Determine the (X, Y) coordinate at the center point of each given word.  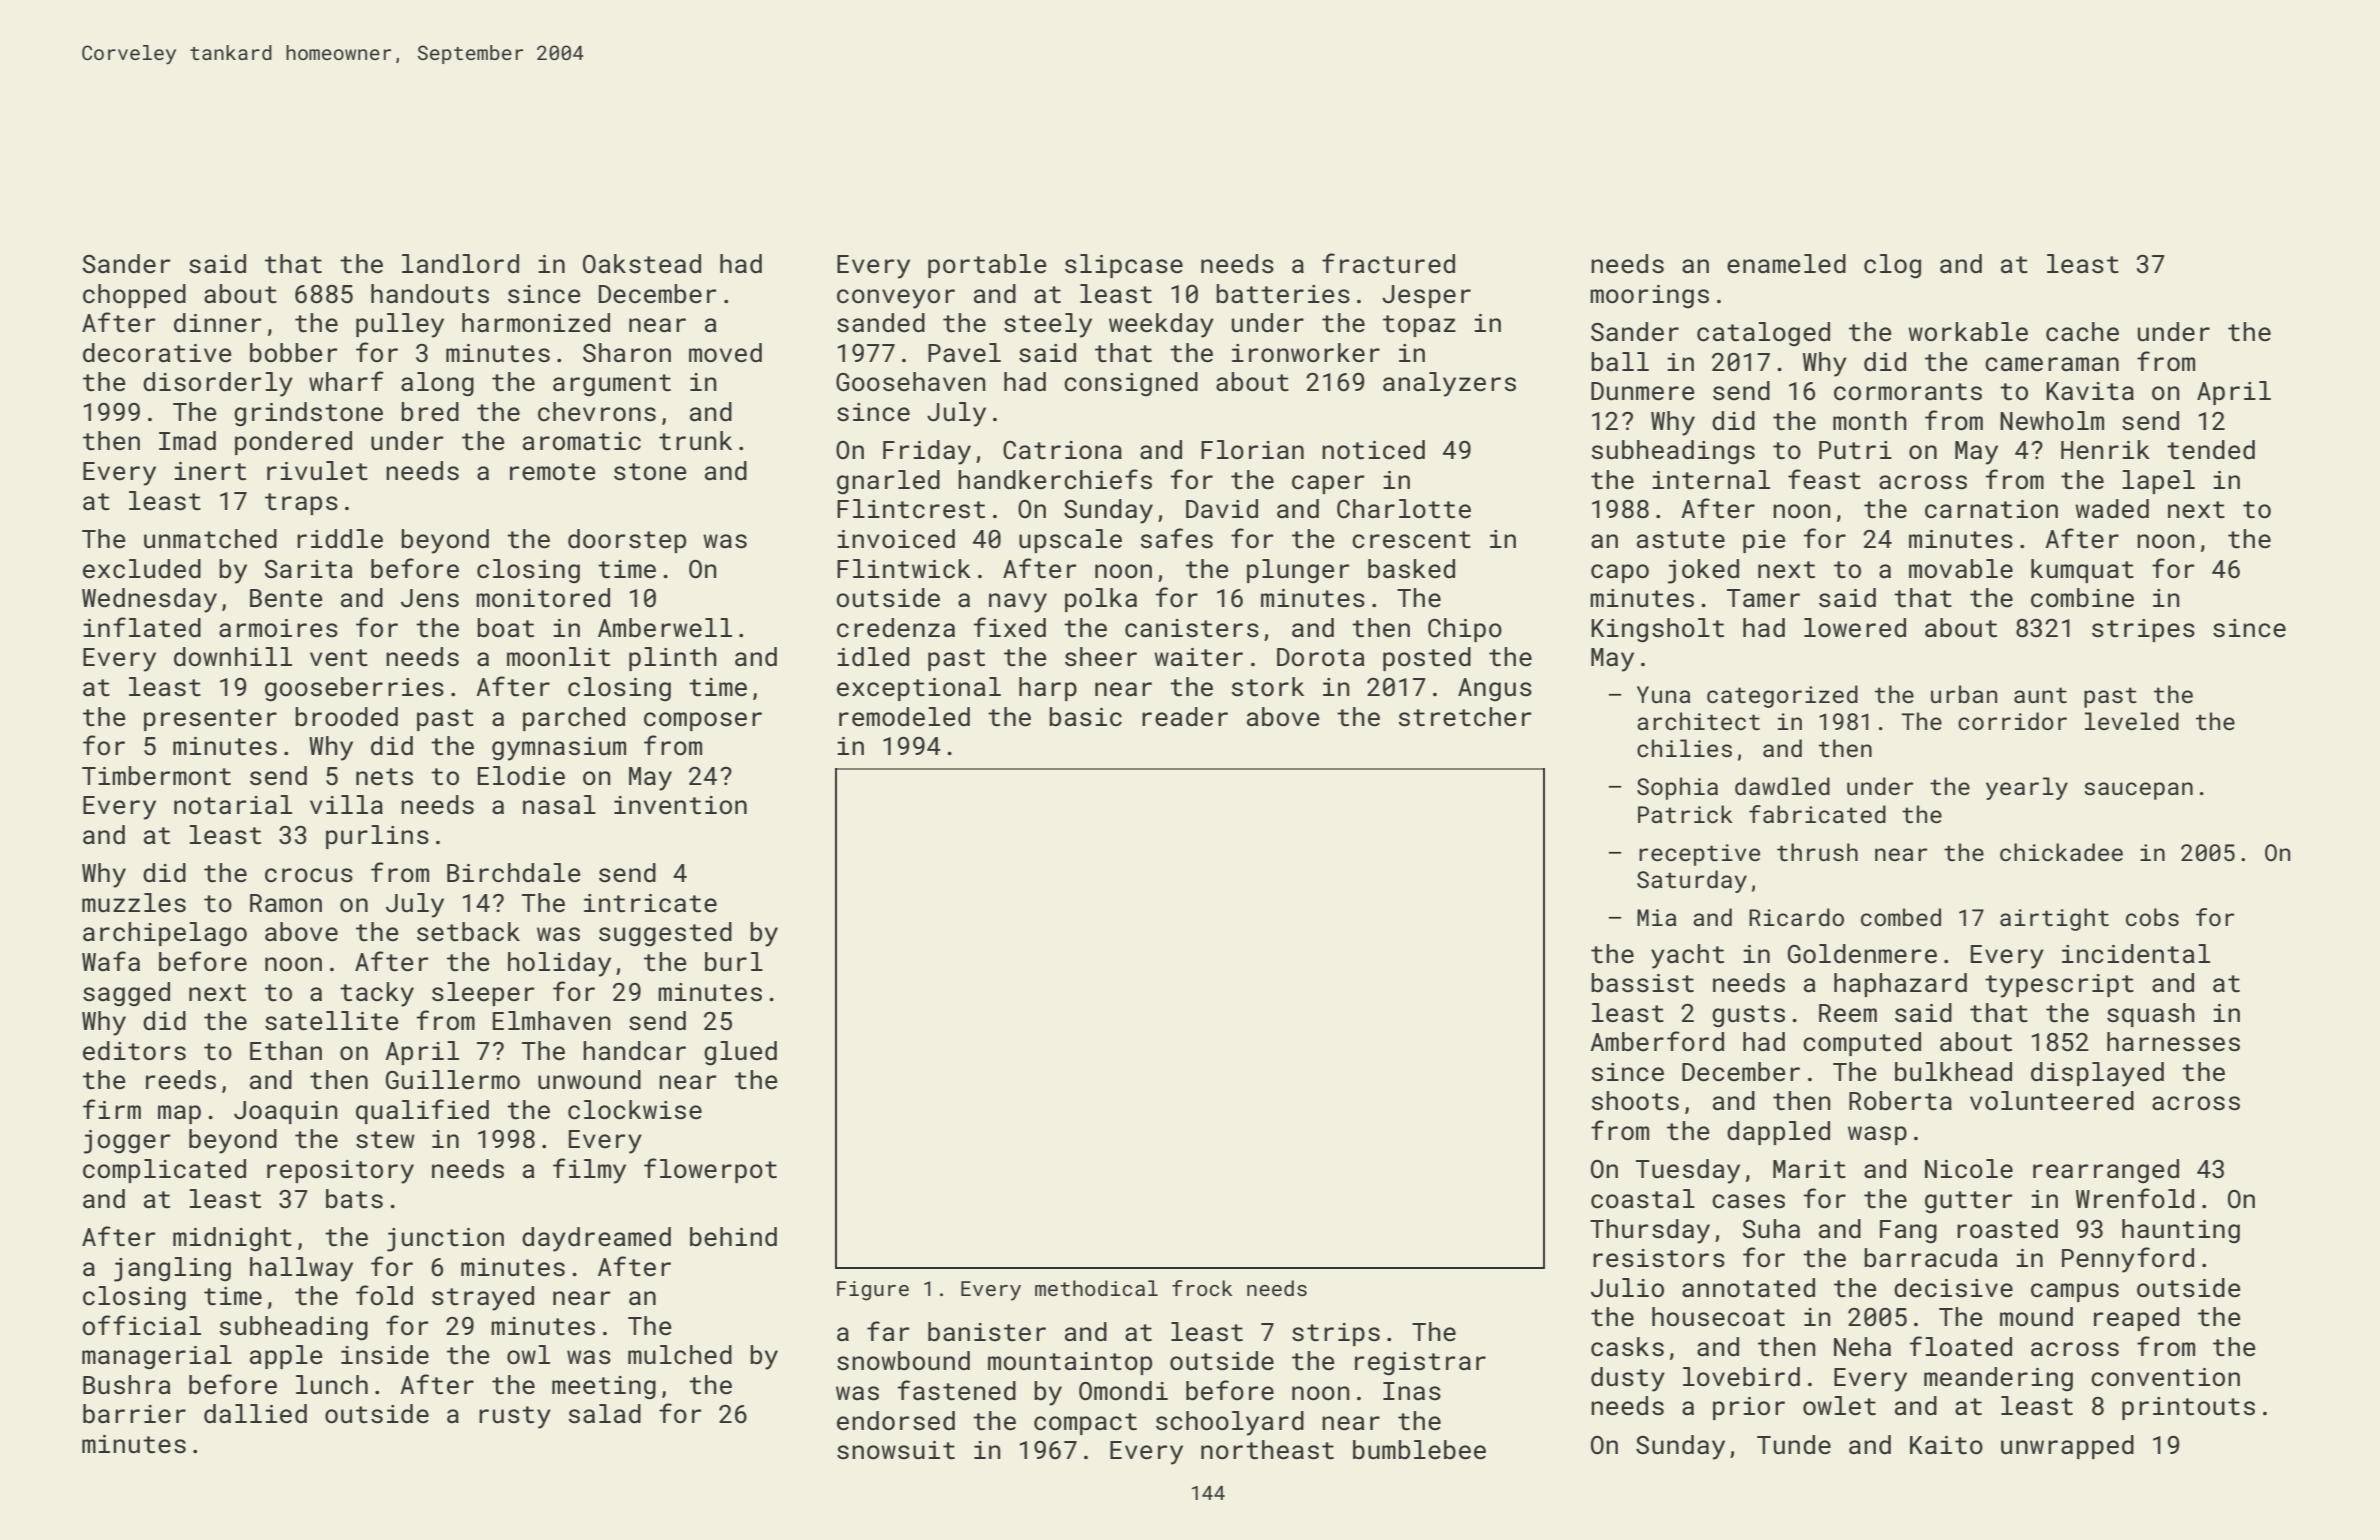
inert (210, 471)
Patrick (1685, 814)
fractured (1388, 263)
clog (1892, 266)
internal (1711, 480)
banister (987, 1332)
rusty (515, 1417)
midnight (232, 1239)
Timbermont (156, 776)
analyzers (1449, 384)
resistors (1659, 1258)
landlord (460, 263)
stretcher (1465, 717)
